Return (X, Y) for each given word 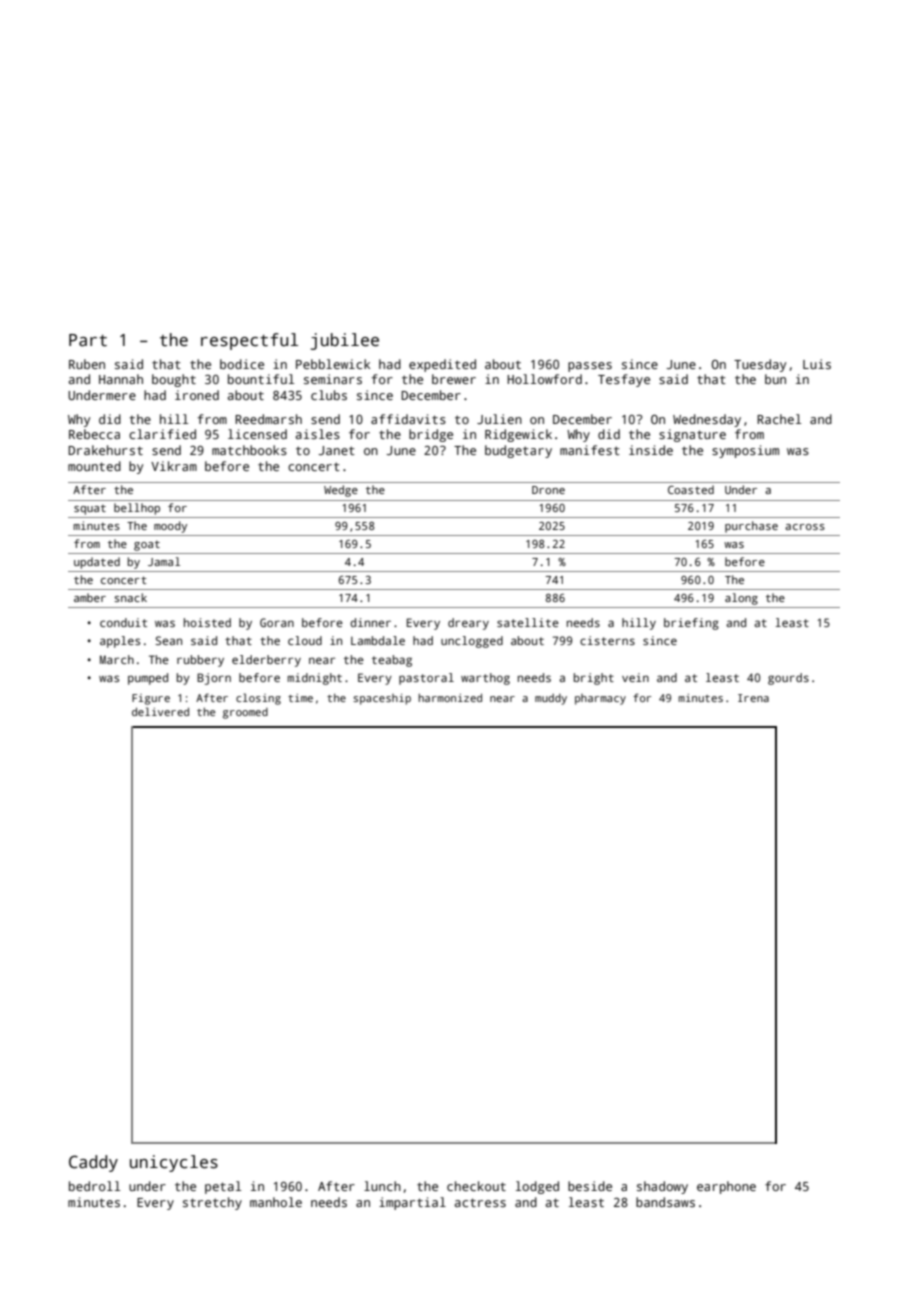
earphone (726, 1187)
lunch (382, 1186)
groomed (245, 713)
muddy (551, 699)
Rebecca (94, 434)
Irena (753, 698)
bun (775, 379)
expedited (442, 365)
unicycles (174, 1163)
